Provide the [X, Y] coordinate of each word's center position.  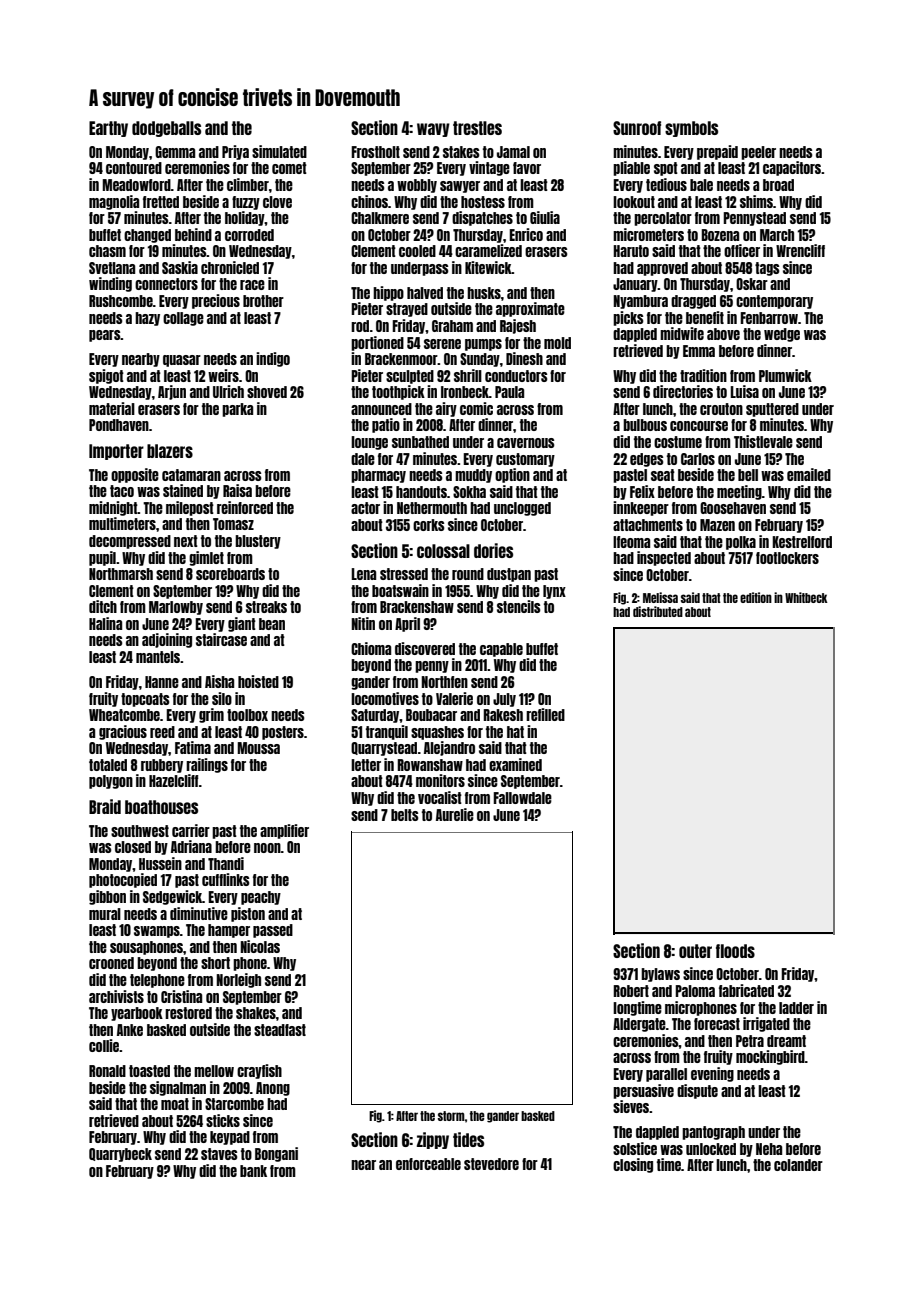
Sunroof [637, 128]
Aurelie [455, 814]
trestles [477, 128]
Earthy [108, 129]
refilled [545, 714]
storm [451, 1116]
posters [283, 733]
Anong [273, 1089]
